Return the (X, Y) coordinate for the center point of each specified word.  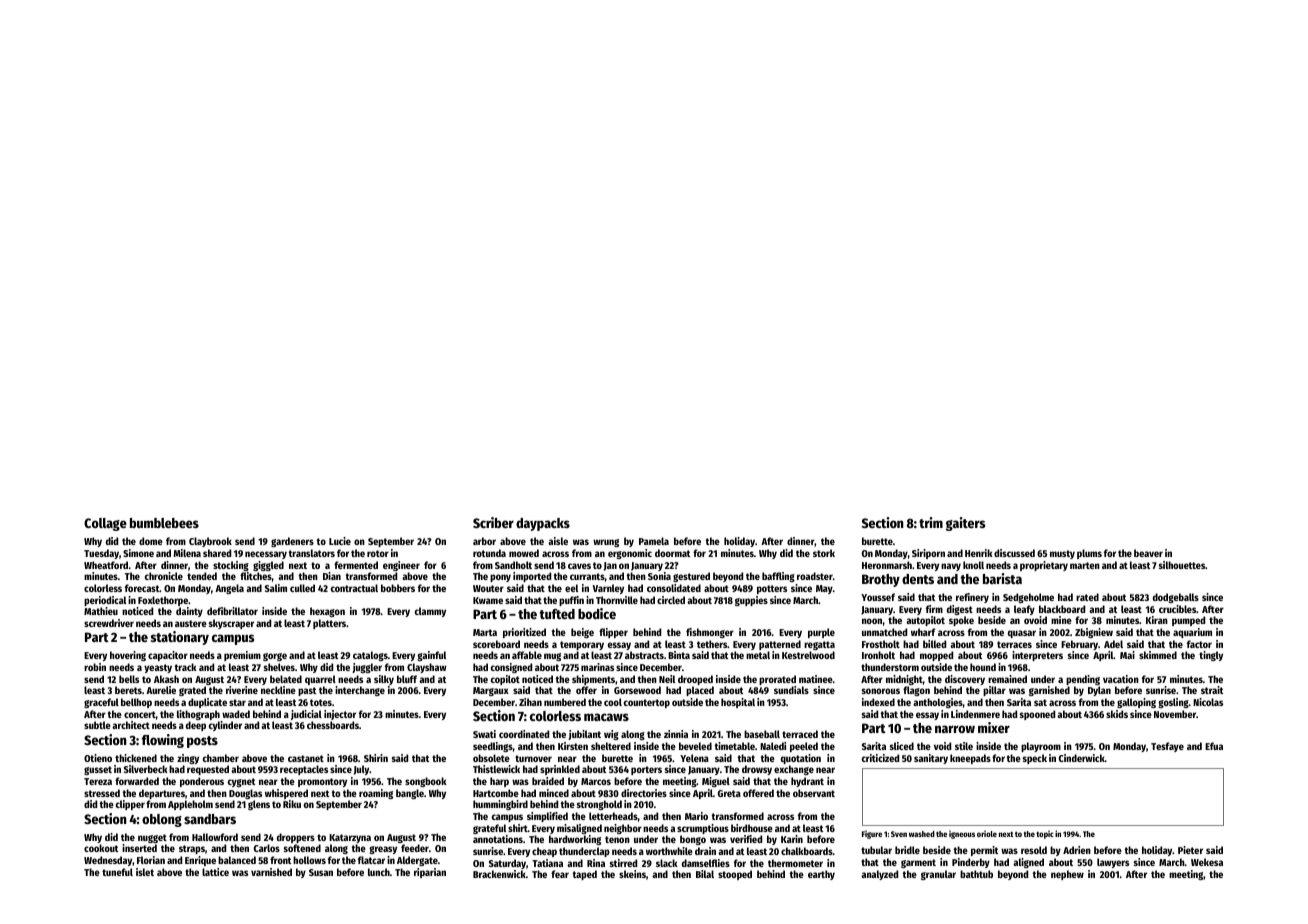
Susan (321, 872)
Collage (105, 524)
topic (1045, 834)
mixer (994, 727)
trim (931, 522)
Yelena (694, 758)
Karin (792, 839)
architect (131, 725)
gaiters (965, 524)
